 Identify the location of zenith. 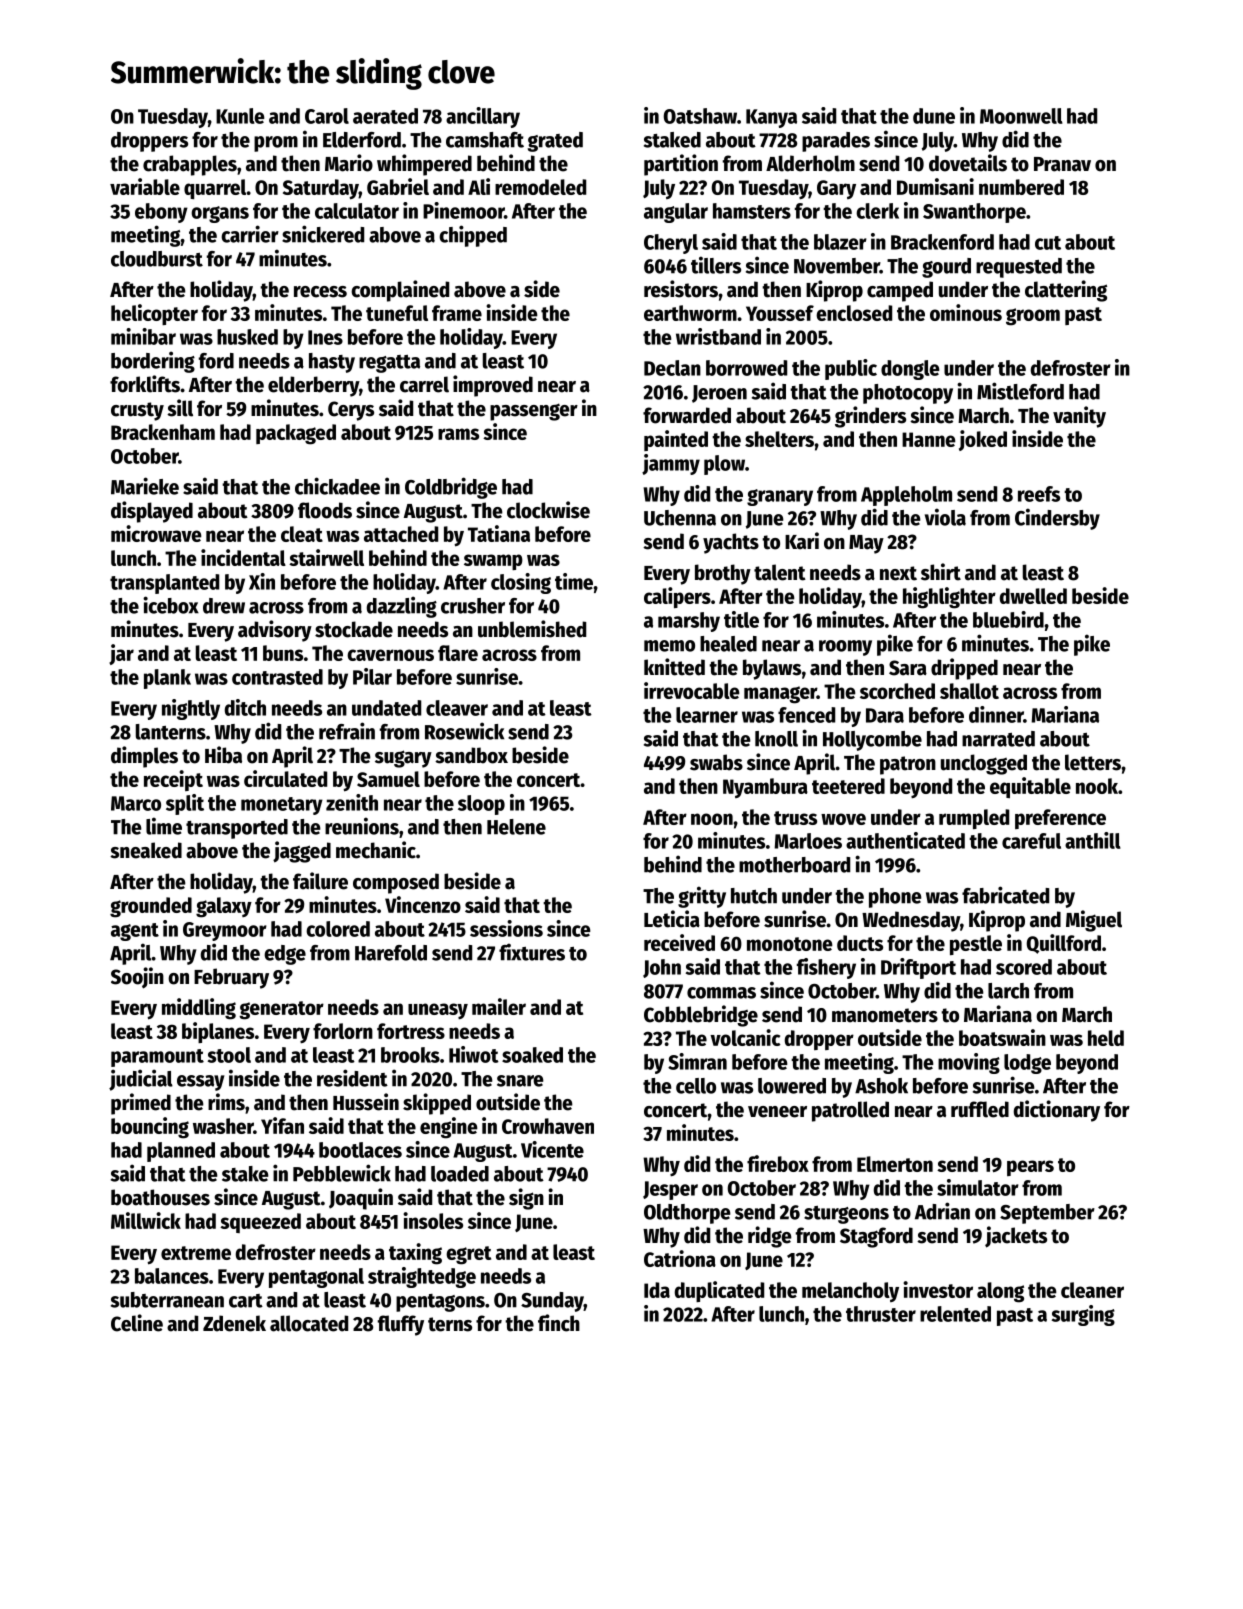
(352, 802).
